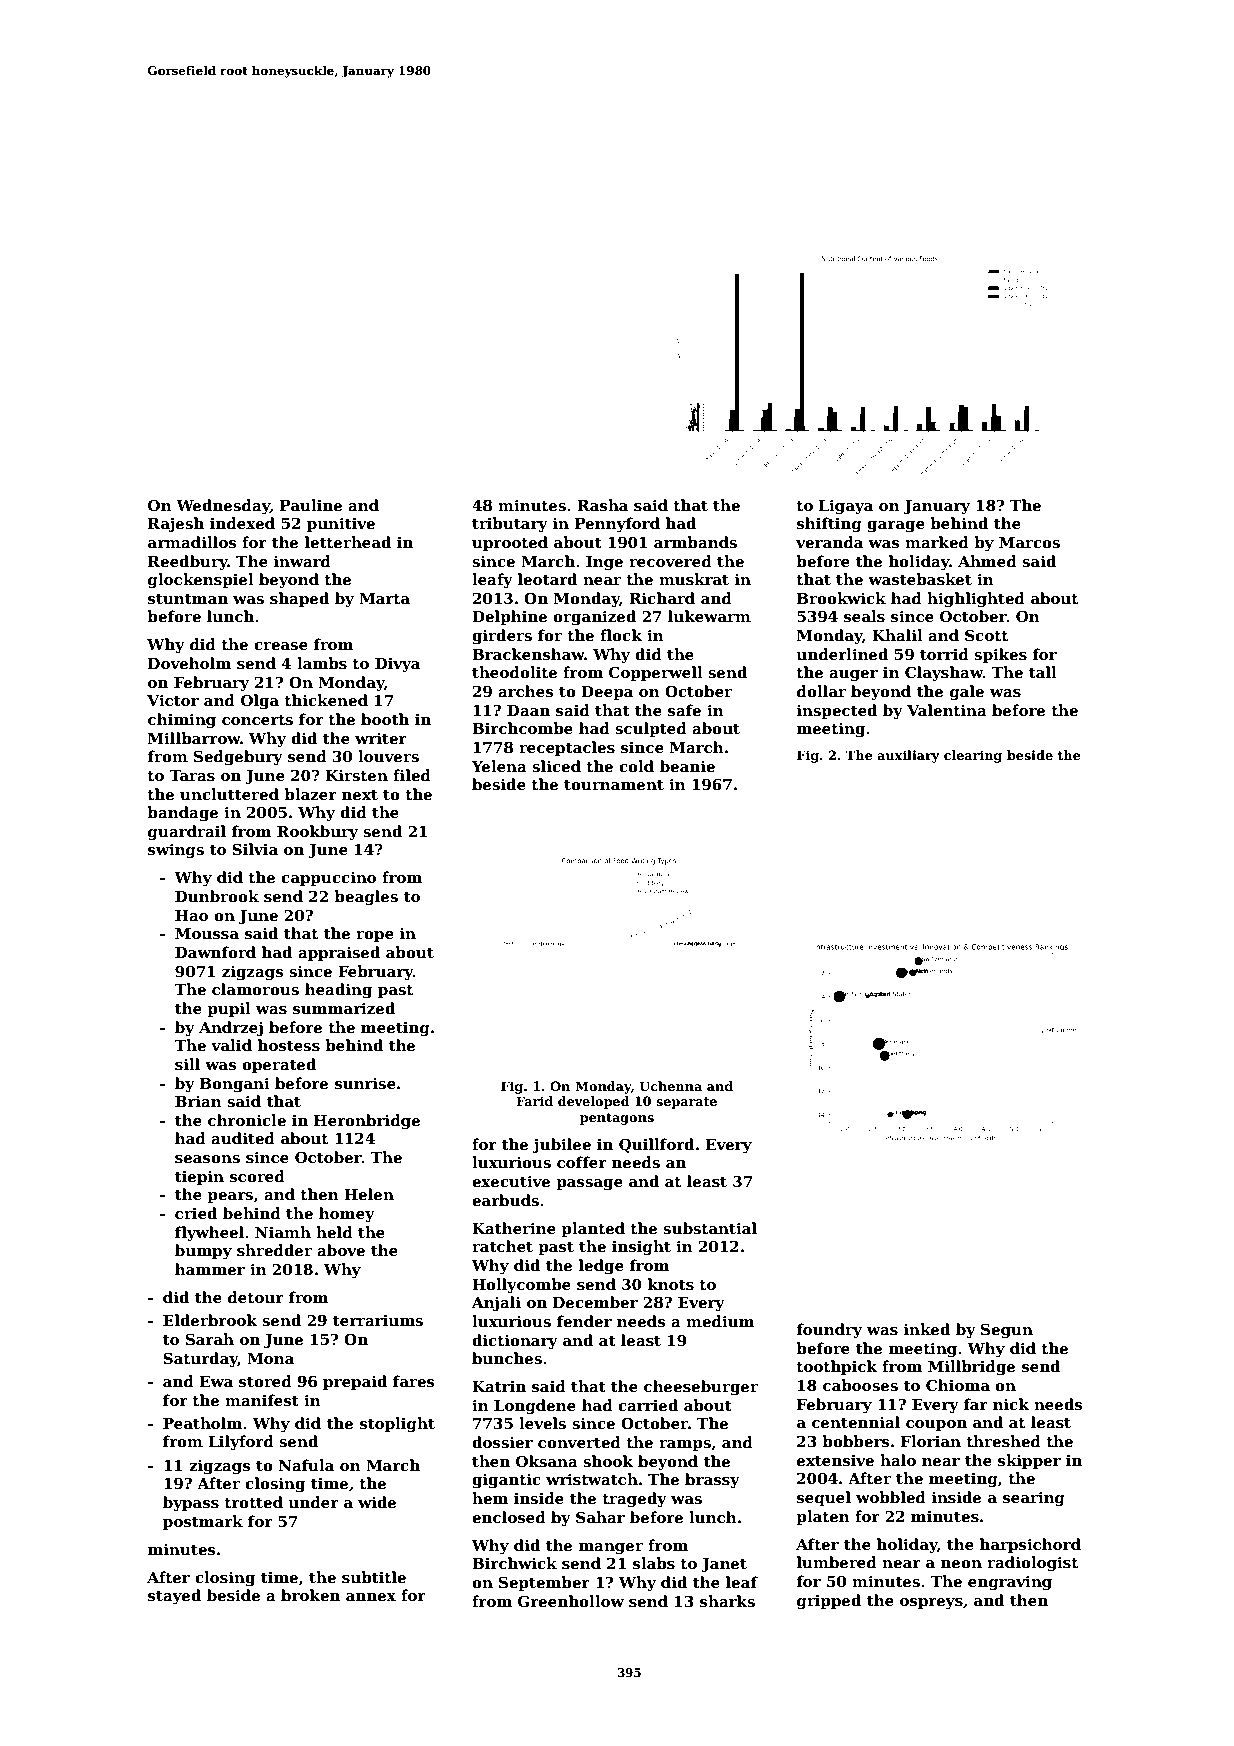 This screenshot has height=1746, width=1234. Describe the element at coordinates (973, 756) in the screenshot. I see `clearing` at that location.
